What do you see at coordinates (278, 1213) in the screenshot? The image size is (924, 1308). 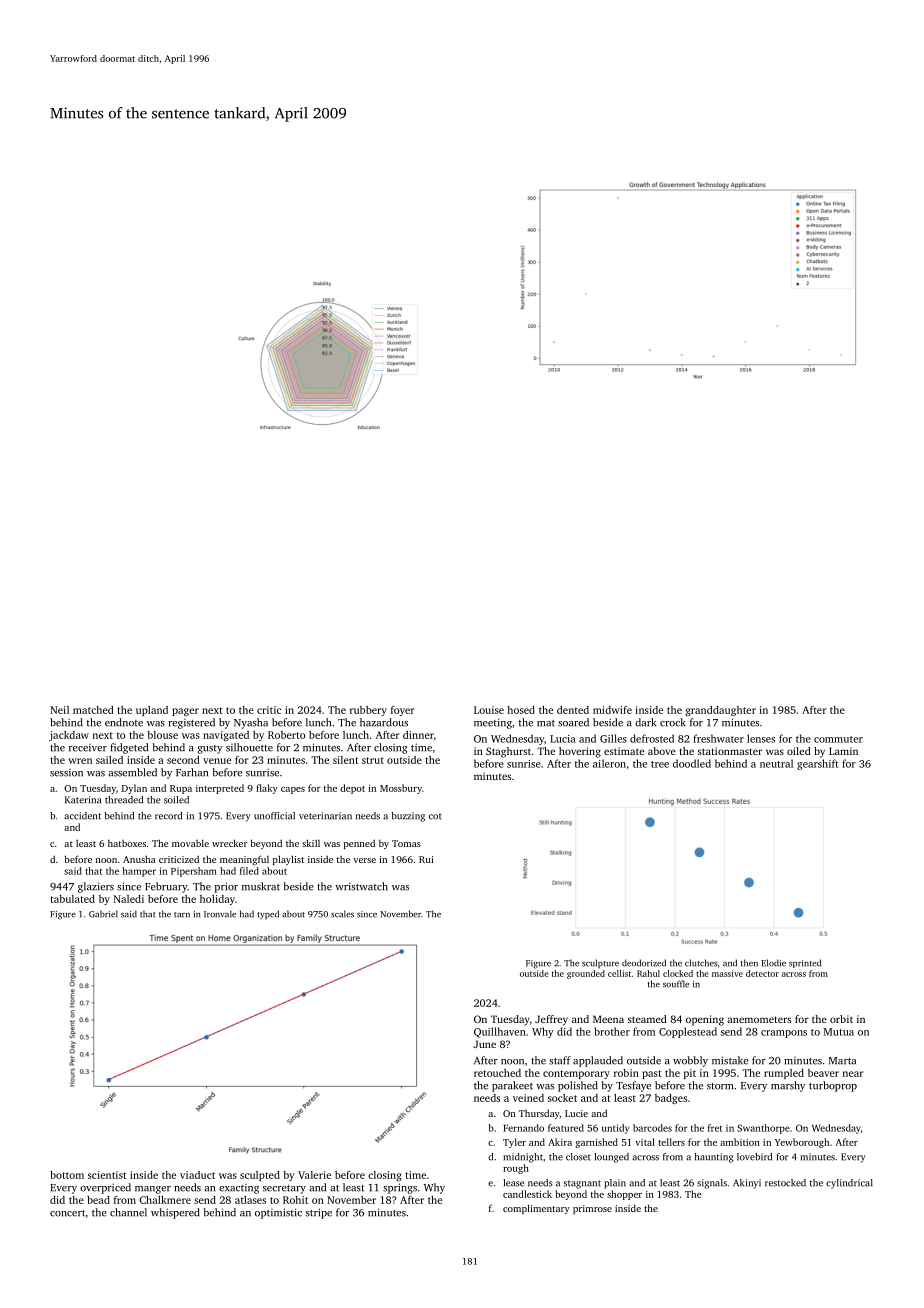 I see `optimistic` at bounding box center [278, 1213].
